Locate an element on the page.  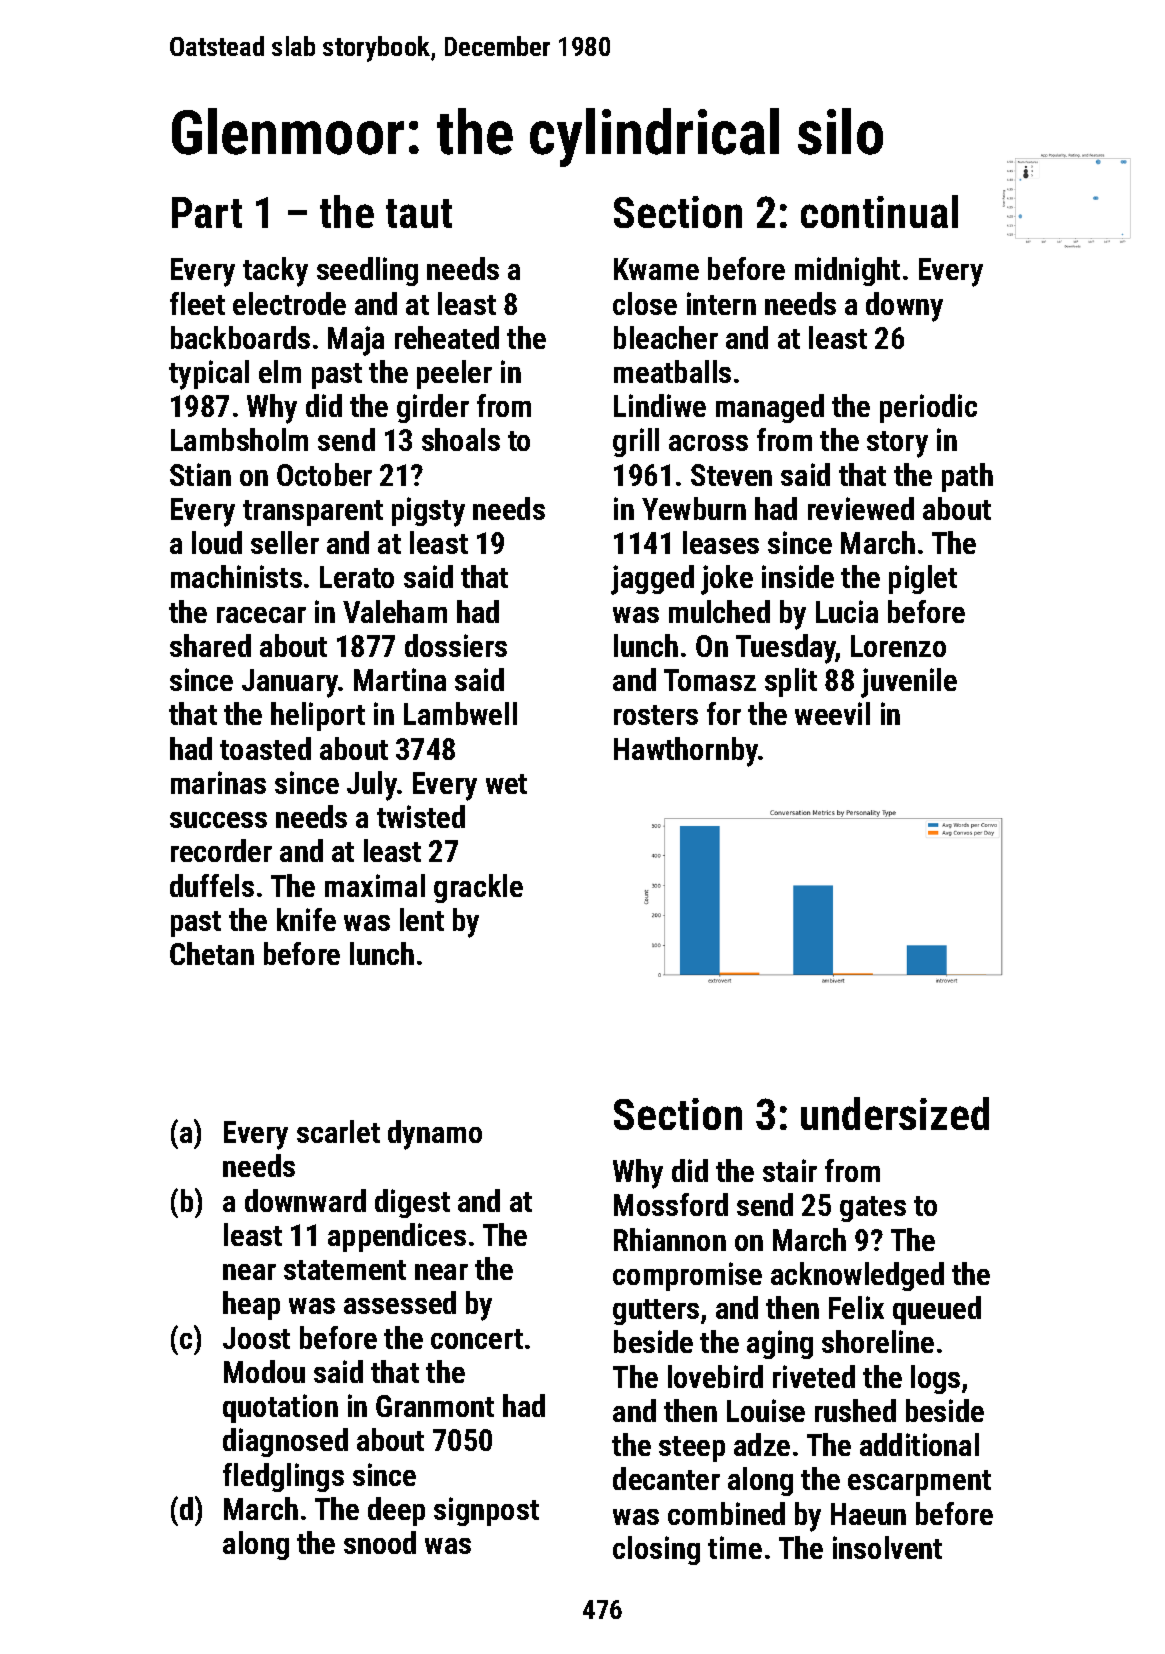
gates is located at coordinates (873, 1209).
